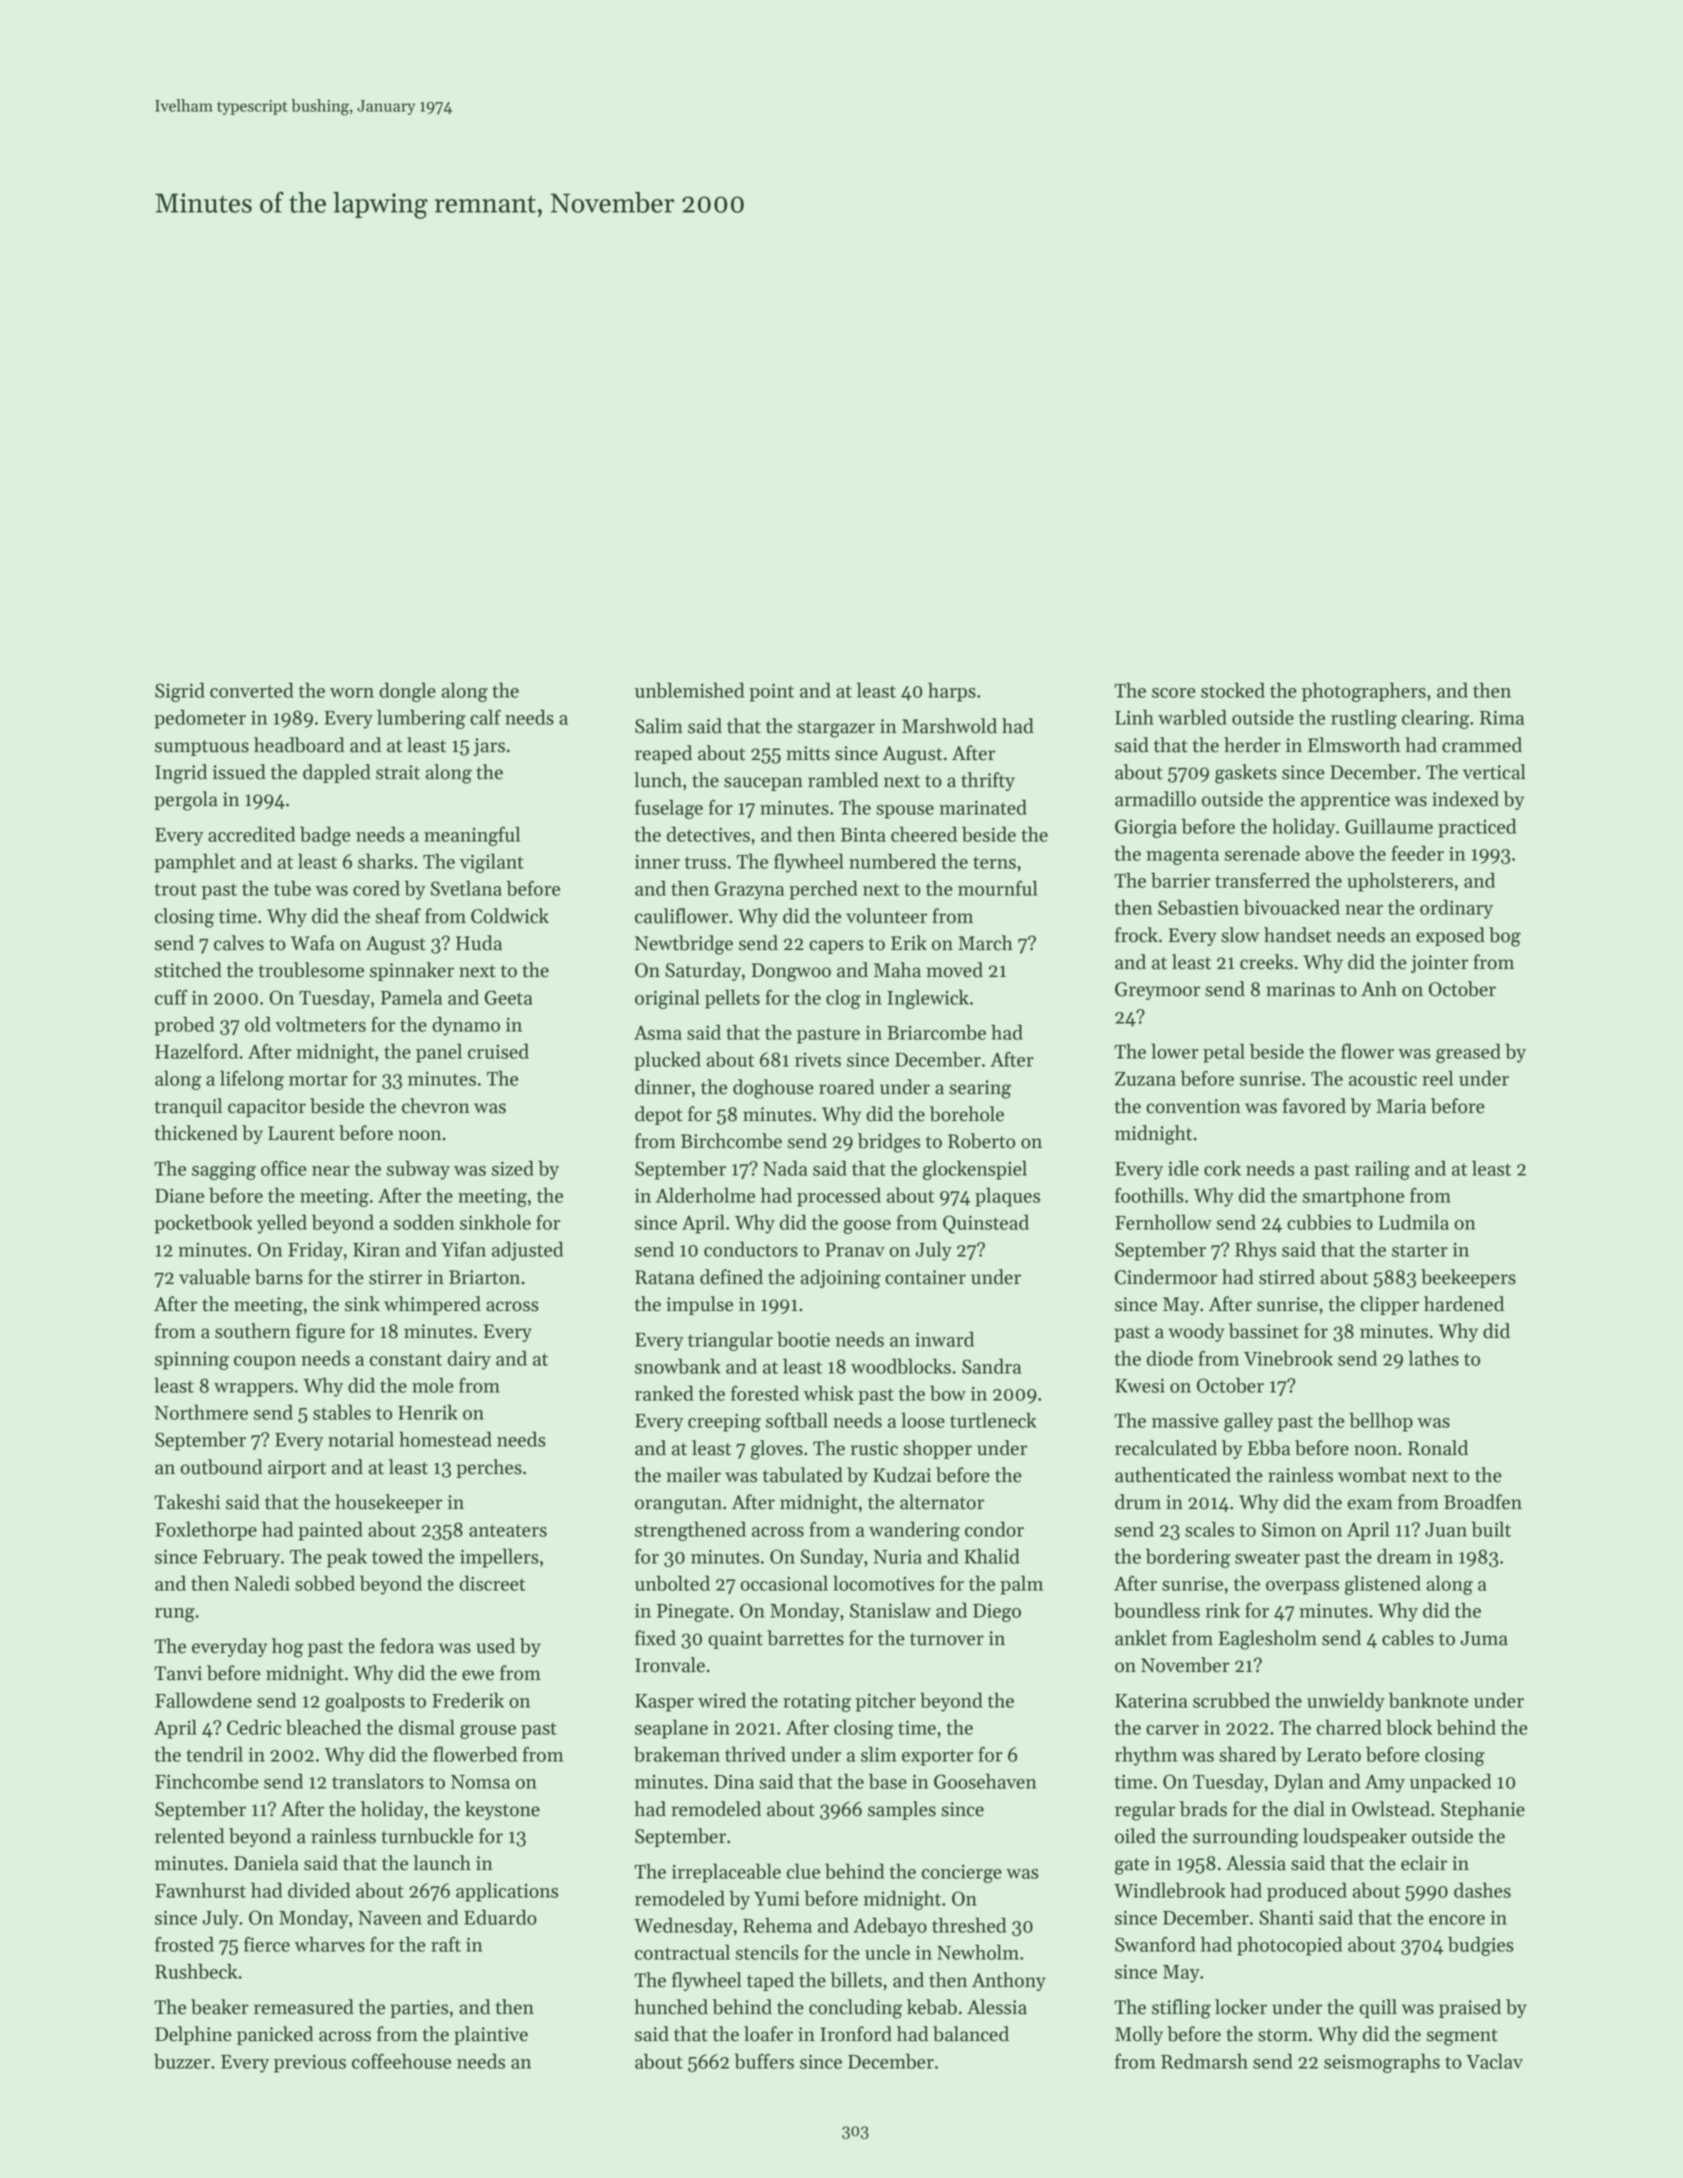 The height and width of the document is (2178, 1683). What do you see at coordinates (325, 836) in the document?
I see `badge` at bounding box center [325, 836].
